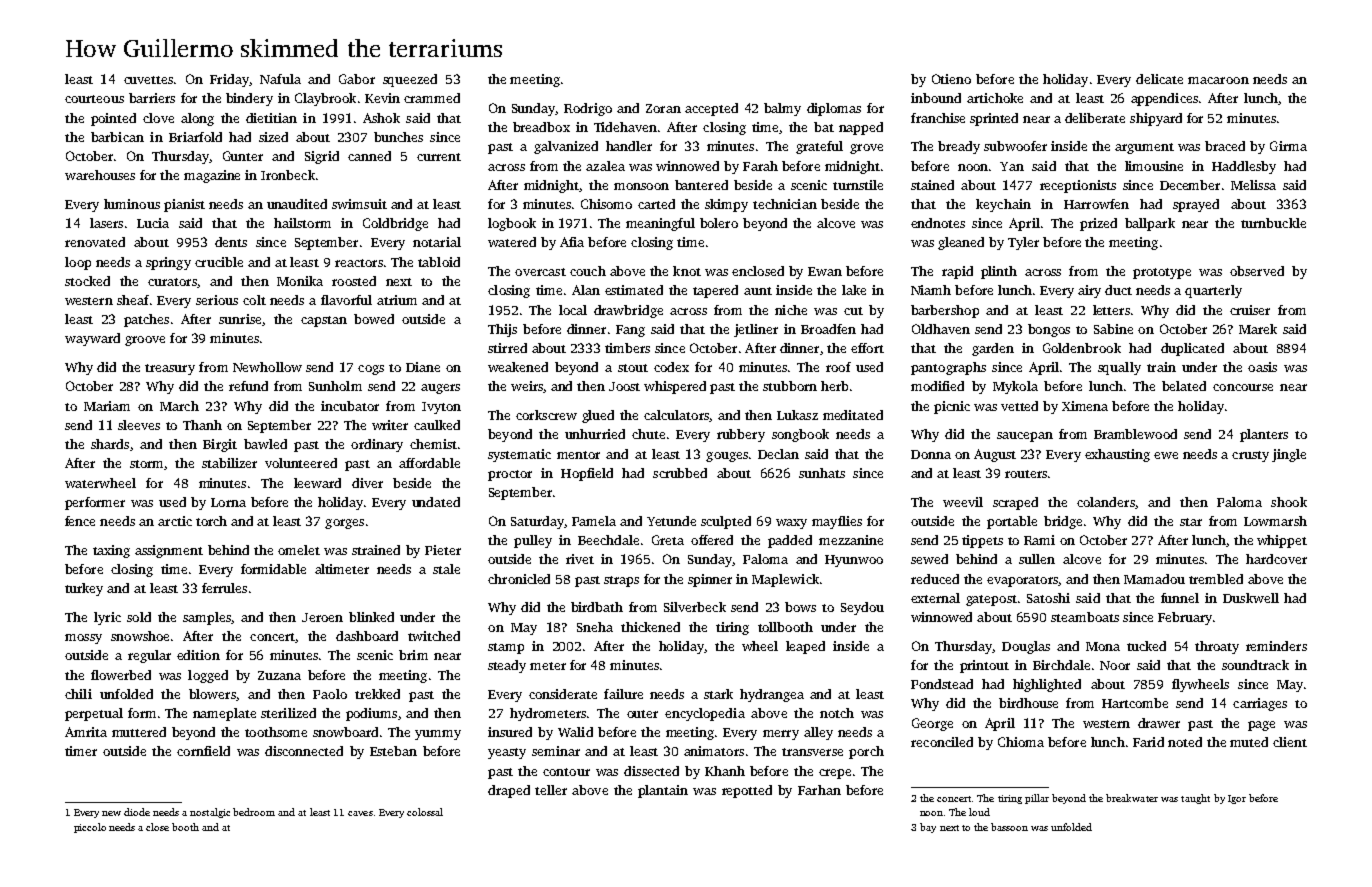  I want to click on bay, so click(928, 828).
